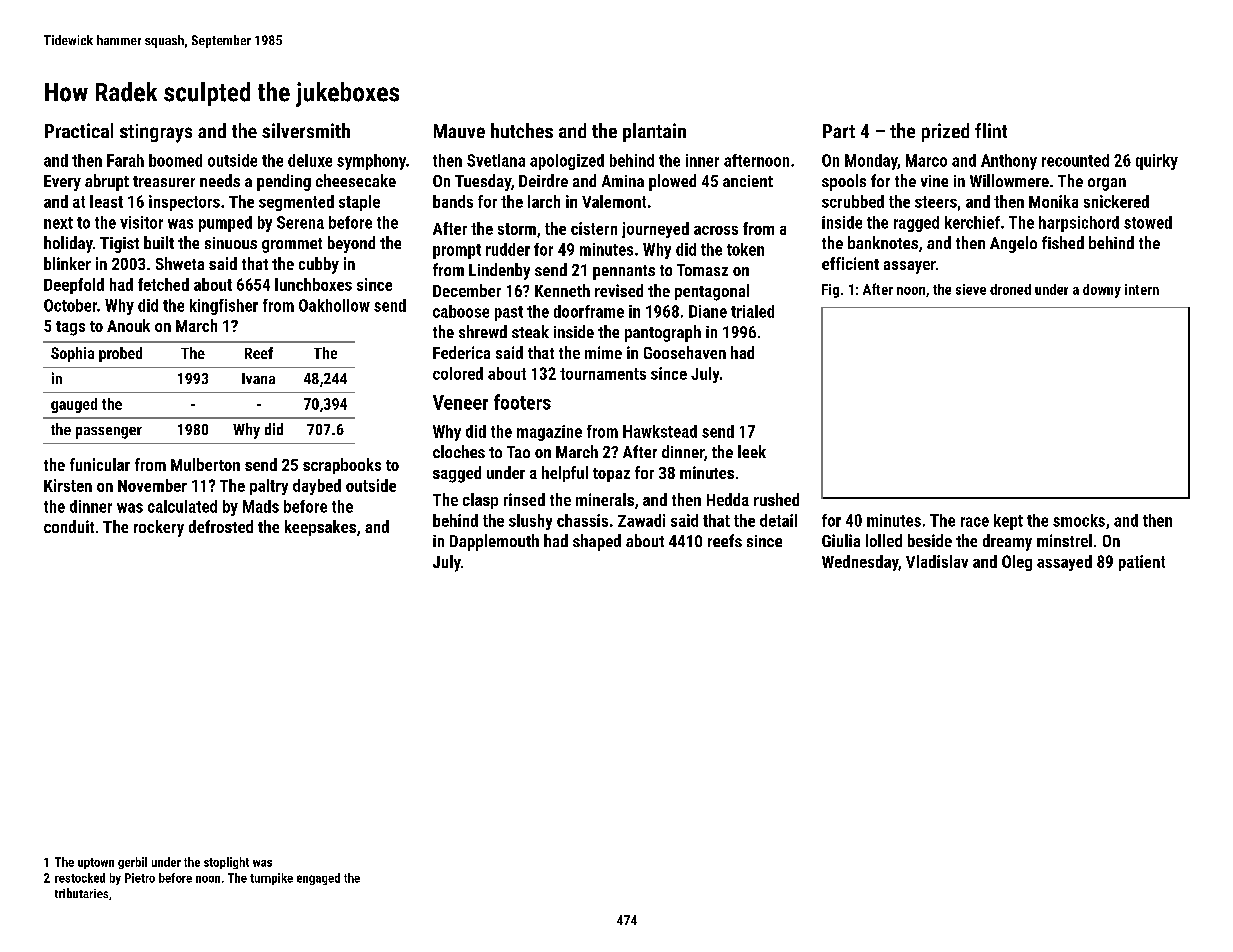 This document has width=1233, height=952. Describe the element at coordinates (96, 863) in the document. I see `uptown` at that location.
